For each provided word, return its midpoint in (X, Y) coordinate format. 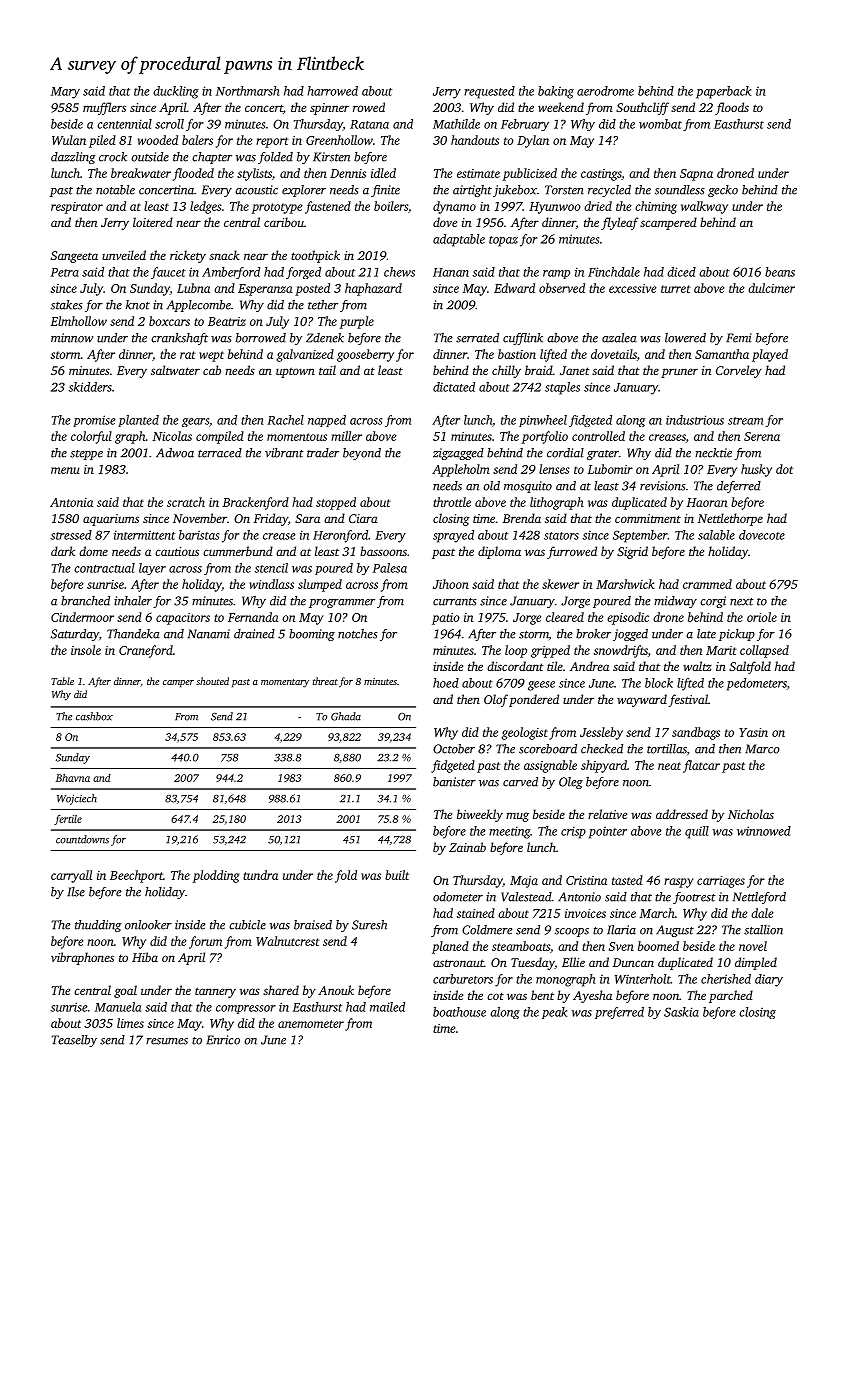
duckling (176, 92)
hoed (446, 683)
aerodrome (605, 91)
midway (675, 602)
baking (556, 92)
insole (86, 650)
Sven (621, 946)
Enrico (223, 1040)
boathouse (459, 1012)
